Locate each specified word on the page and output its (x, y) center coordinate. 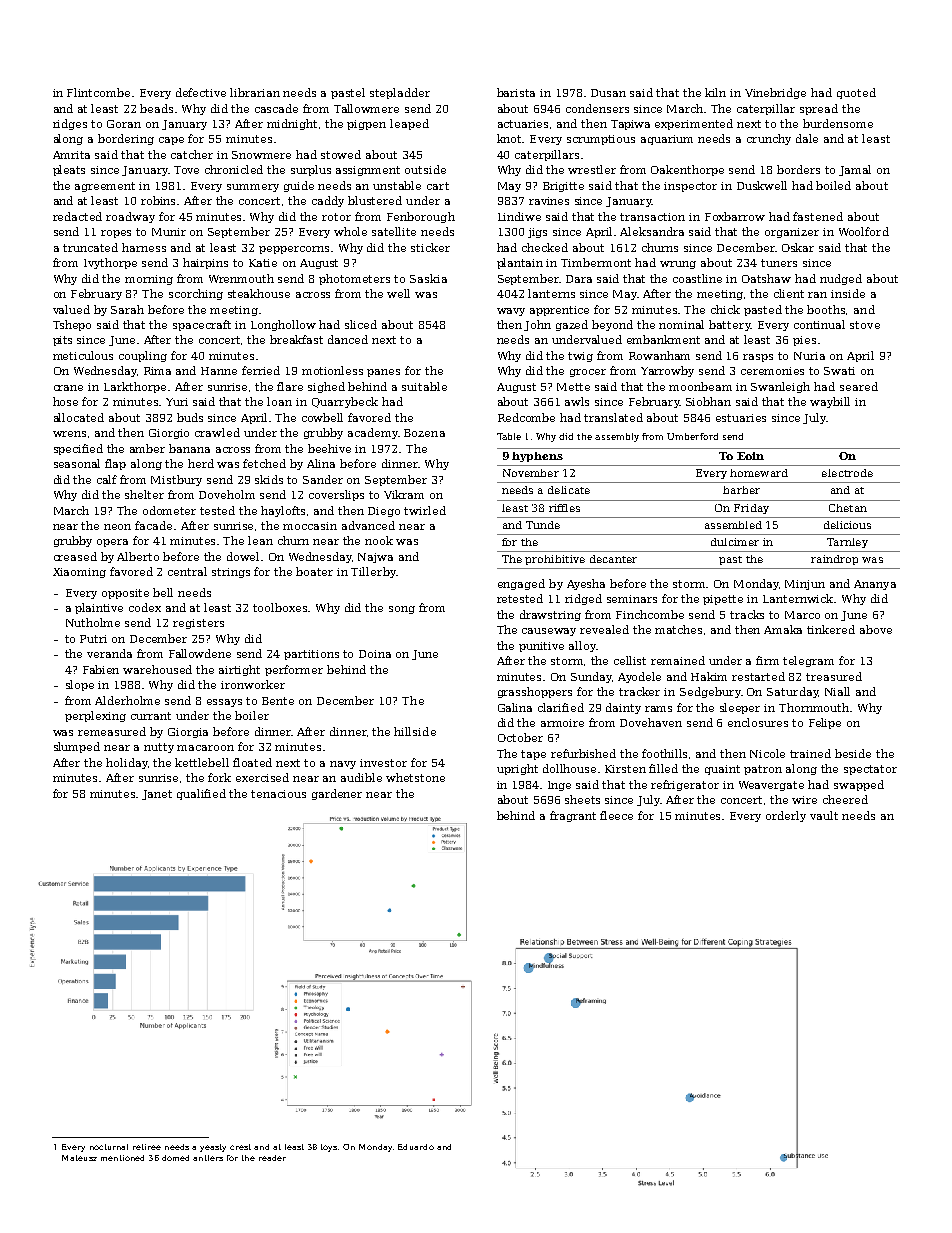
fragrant (573, 816)
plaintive (99, 608)
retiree (147, 1147)
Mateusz (79, 1158)
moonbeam (700, 386)
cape (171, 141)
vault (824, 815)
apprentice (559, 311)
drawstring (550, 615)
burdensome (838, 123)
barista (516, 92)
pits (62, 341)
